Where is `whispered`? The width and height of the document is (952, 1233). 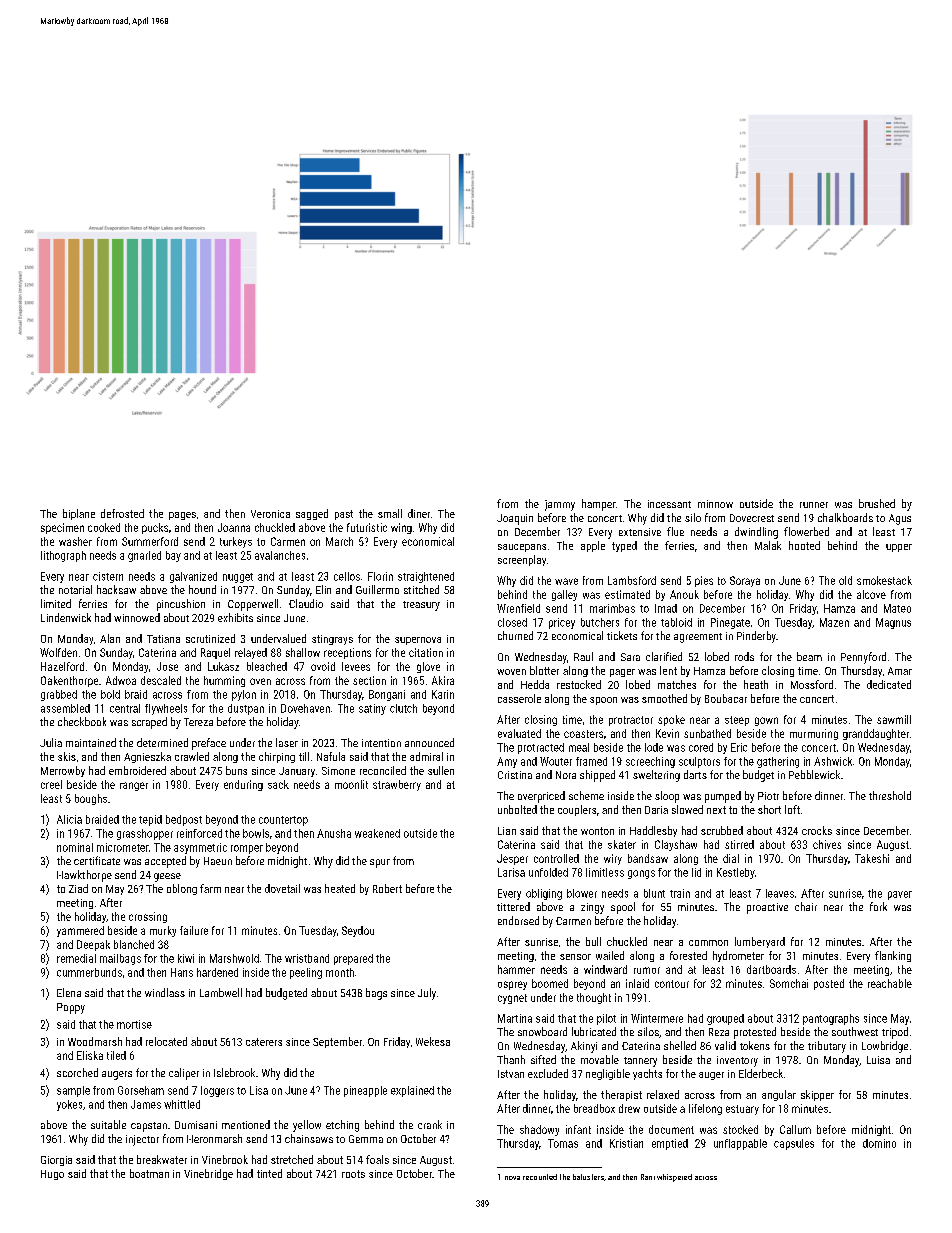
whispered is located at coordinates (674, 1178).
